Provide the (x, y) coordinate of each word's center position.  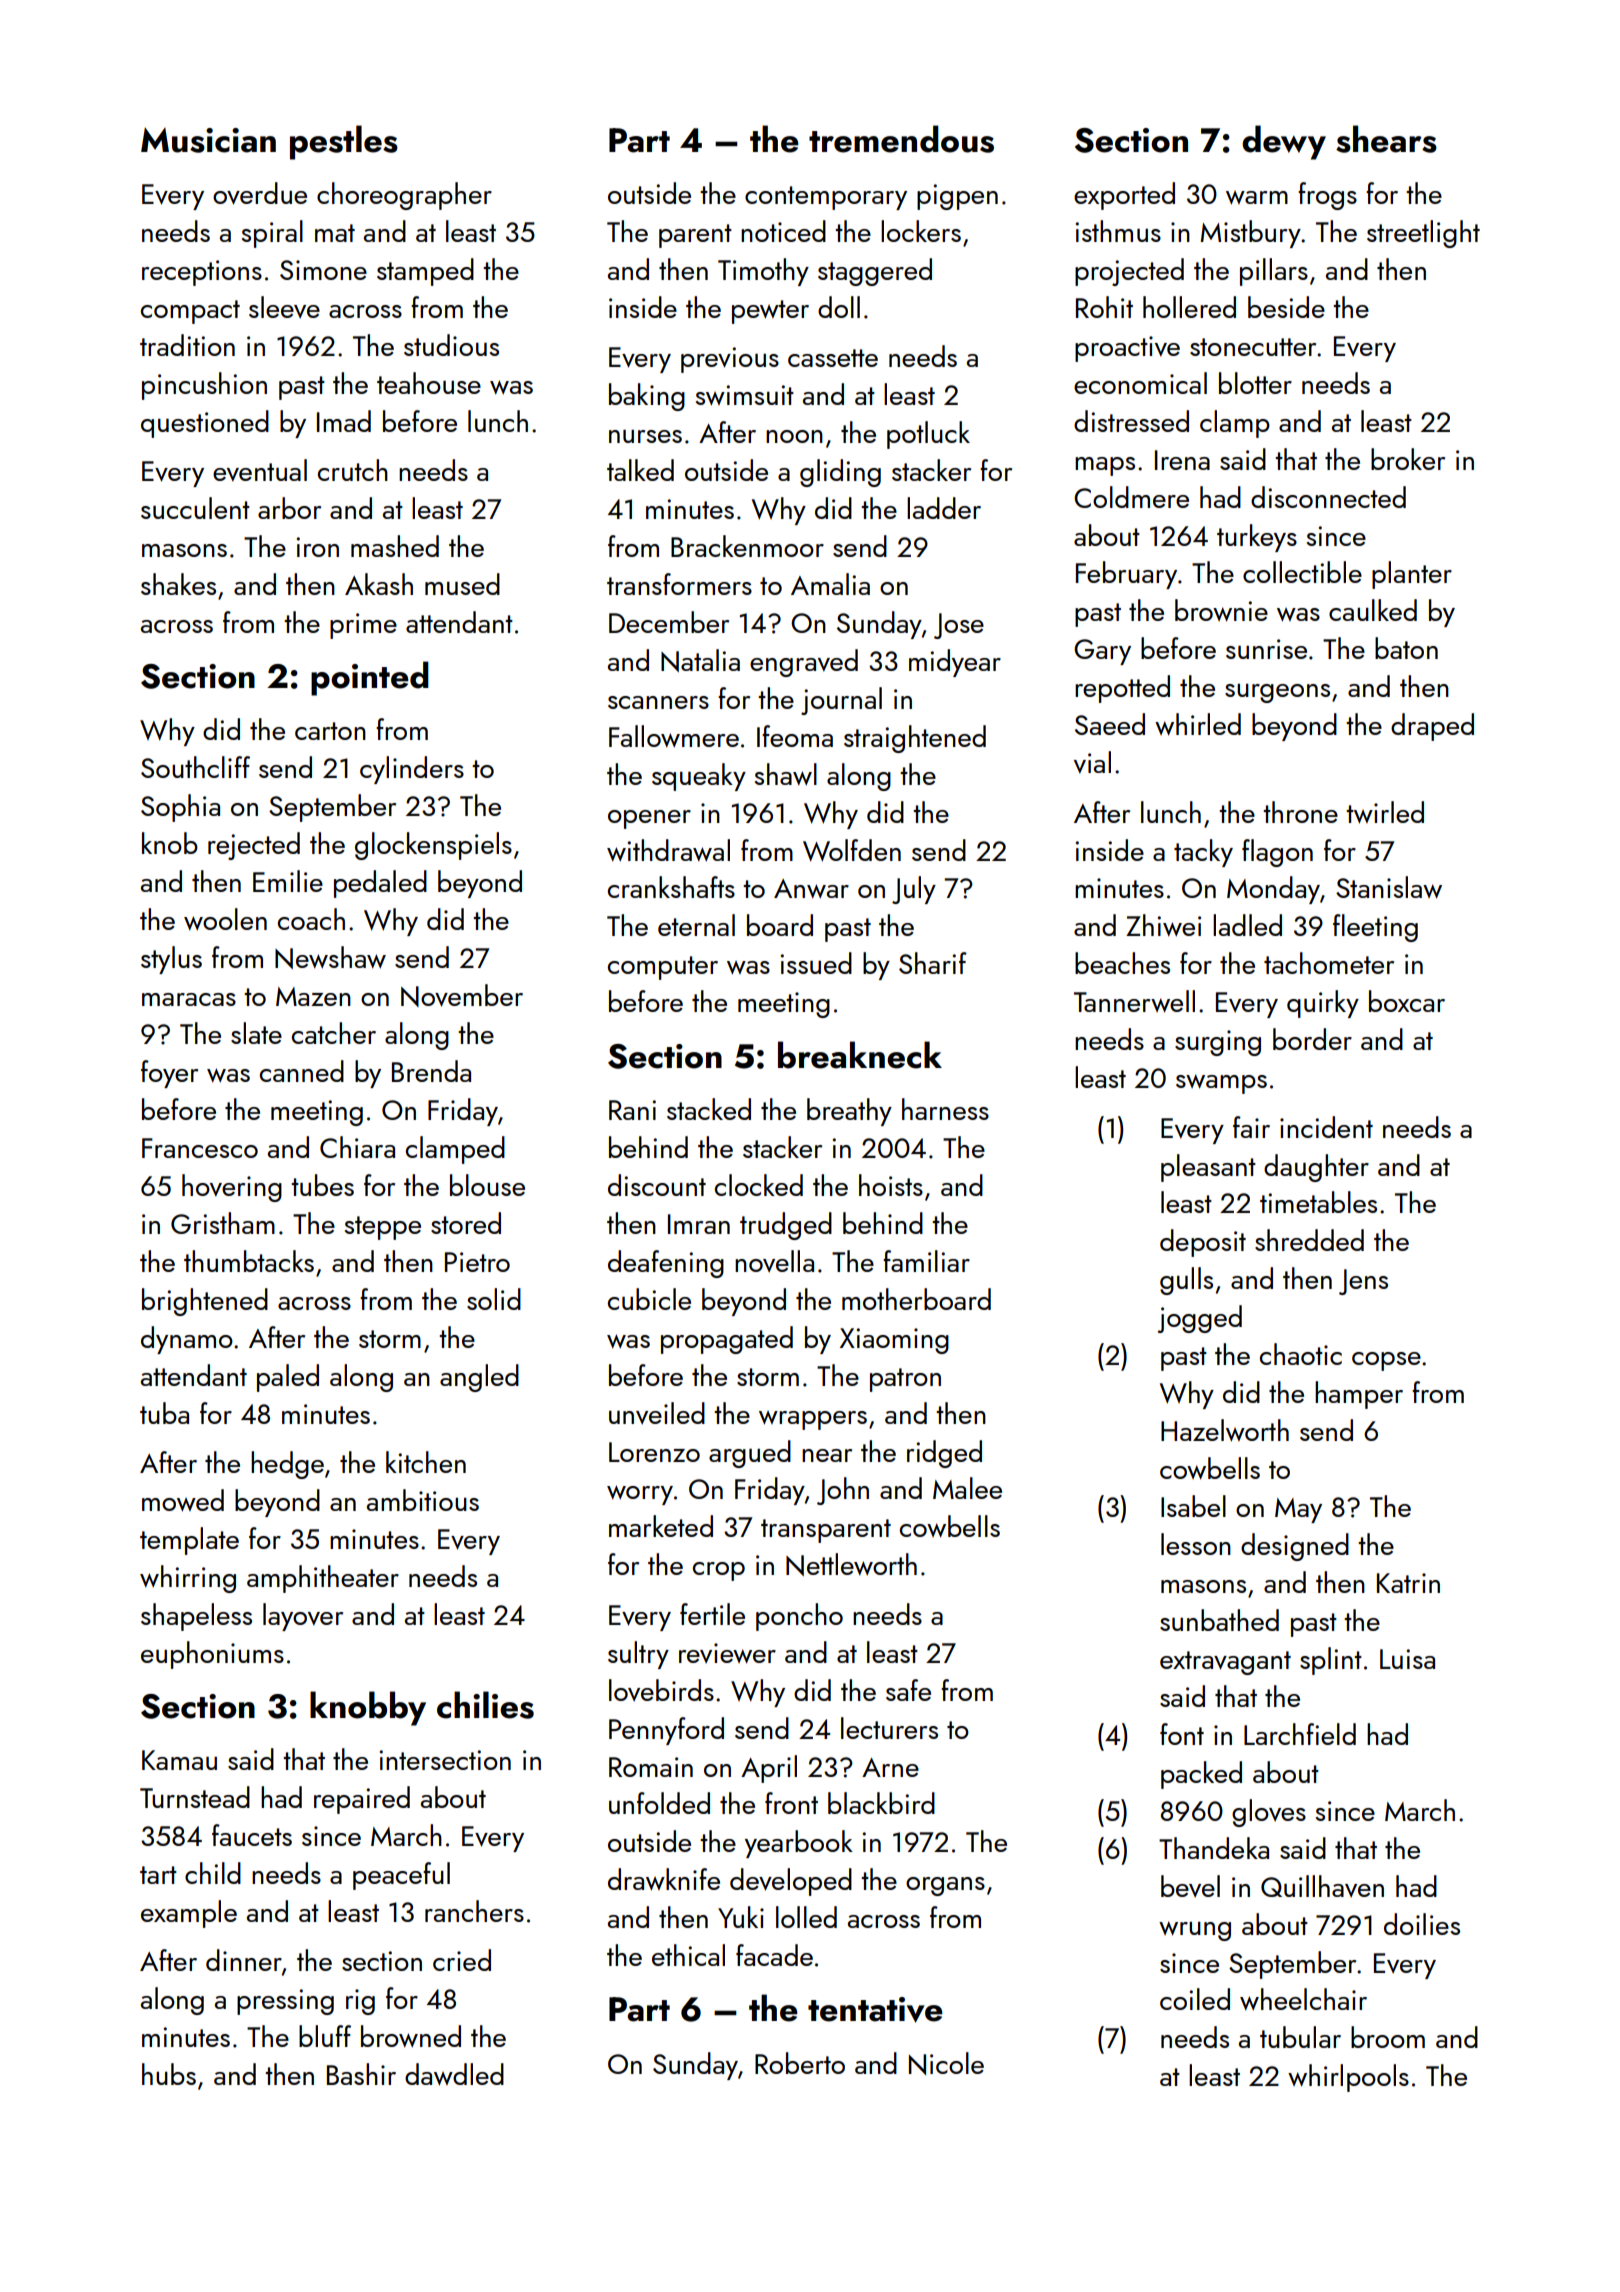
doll (839, 307)
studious (451, 345)
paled (288, 1378)
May (1298, 1510)
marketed (661, 1526)
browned (411, 2036)
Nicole (946, 2063)
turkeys (1257, 538)
